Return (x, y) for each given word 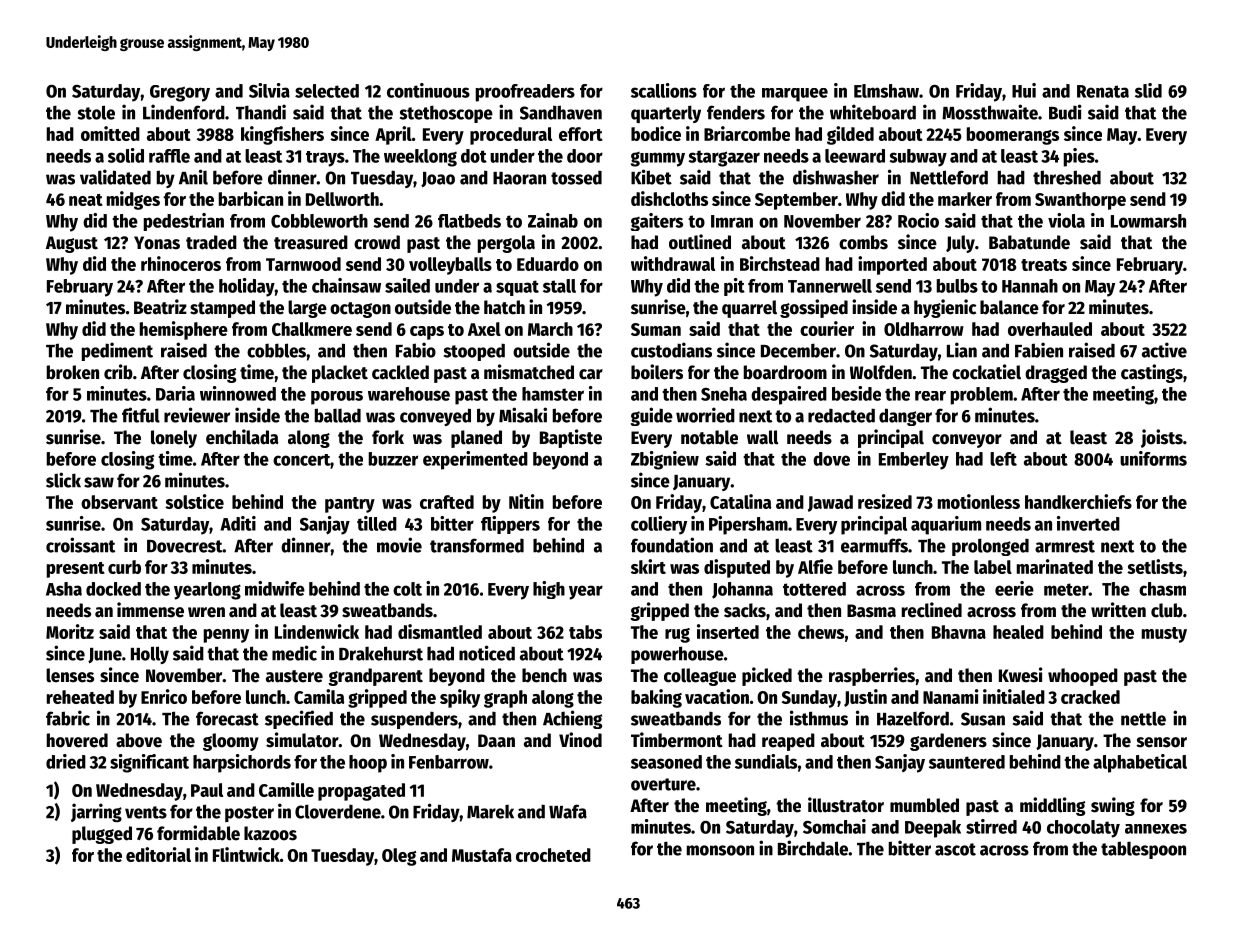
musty (1164, 635)
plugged (102, 835)
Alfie (815, 566)
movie (399, 545)
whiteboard (873, 112)
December (798, 350)
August (72, 244)
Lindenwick (317, 631)
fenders (736, 112)
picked (767, 676)
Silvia (269, 90)
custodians (671, 350)
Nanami (951, 696)
